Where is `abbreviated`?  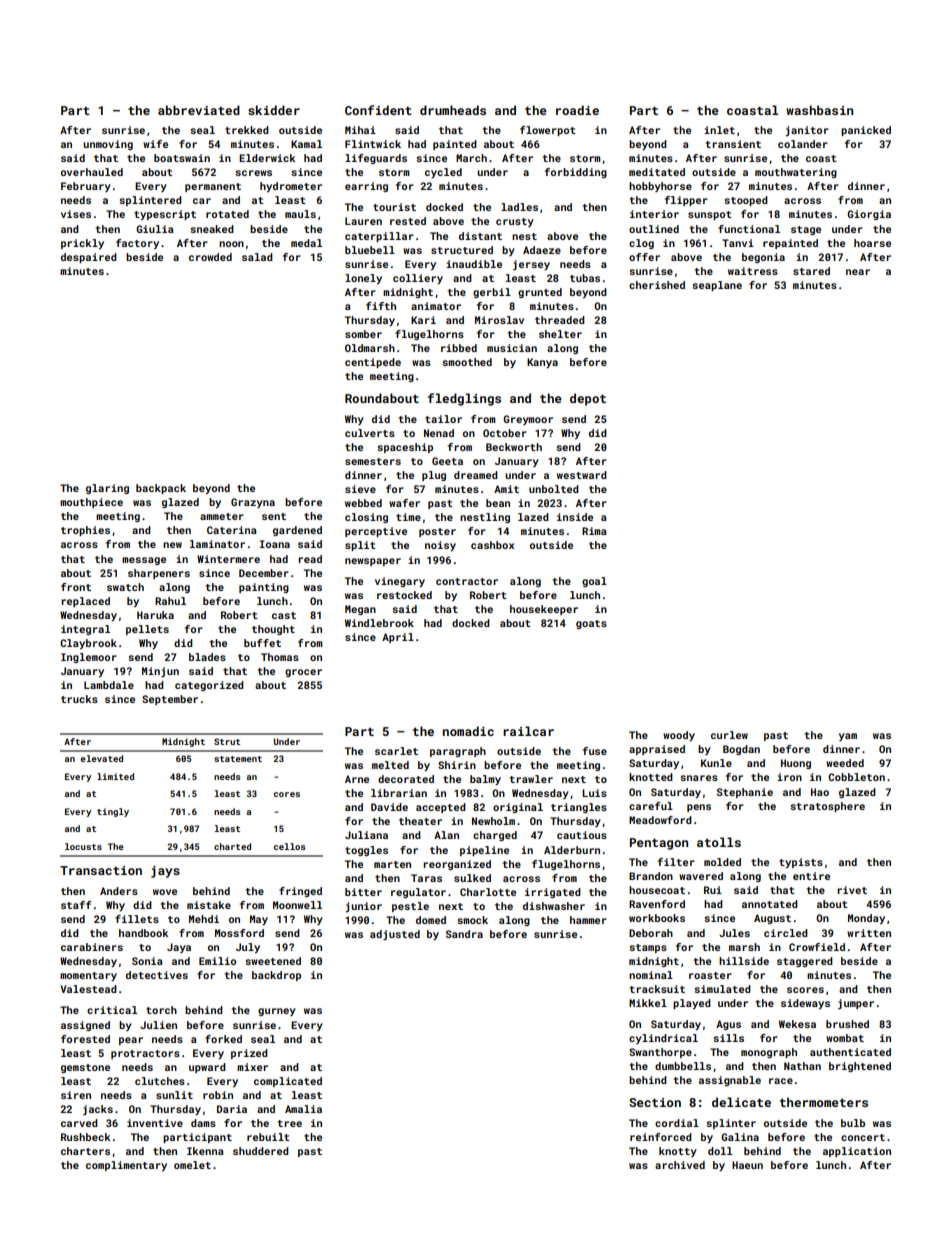
abbreviated is located at coordinates (199, 110).
